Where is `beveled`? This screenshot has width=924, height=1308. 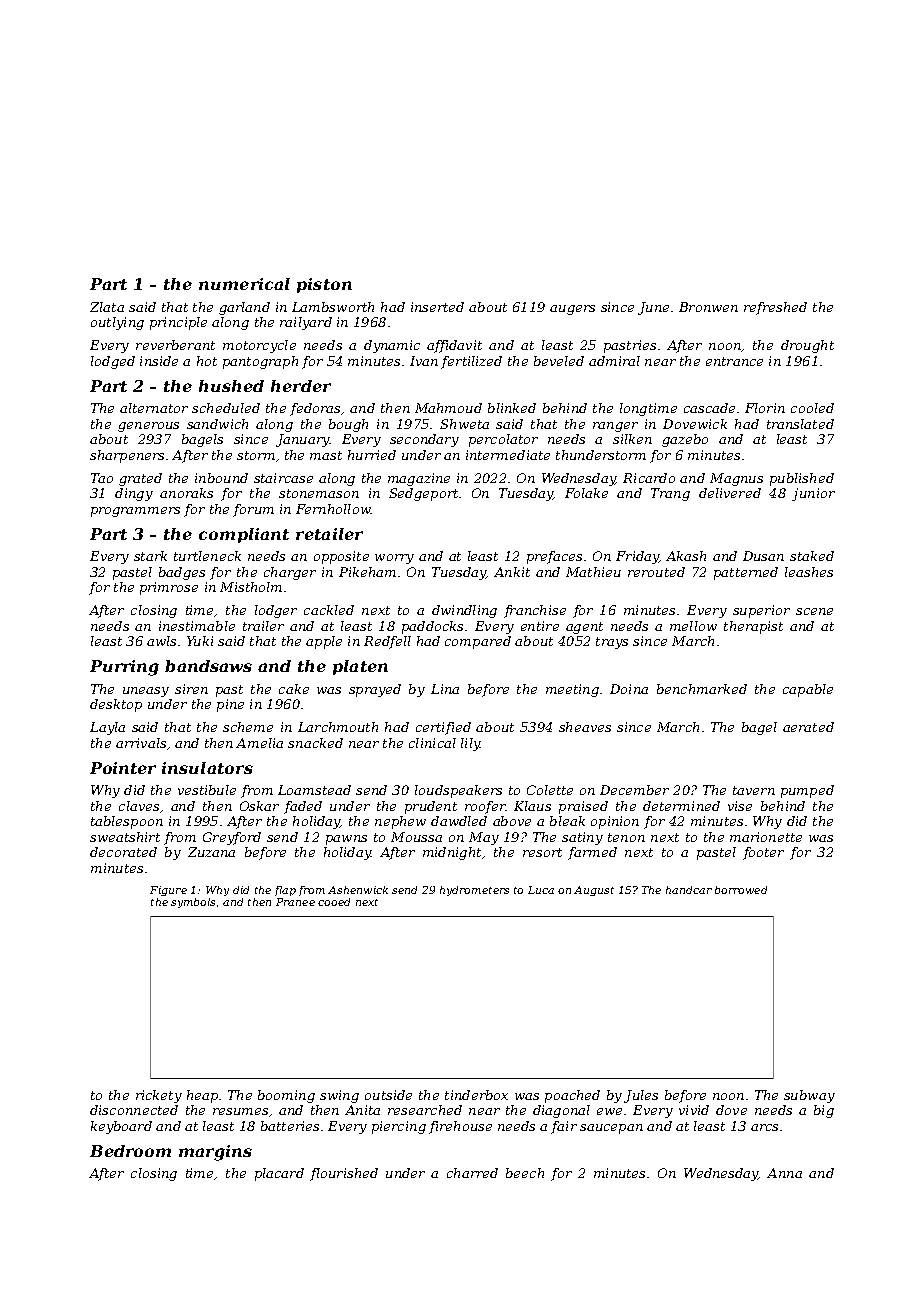 beveled is located at coordinates (559, 361).
